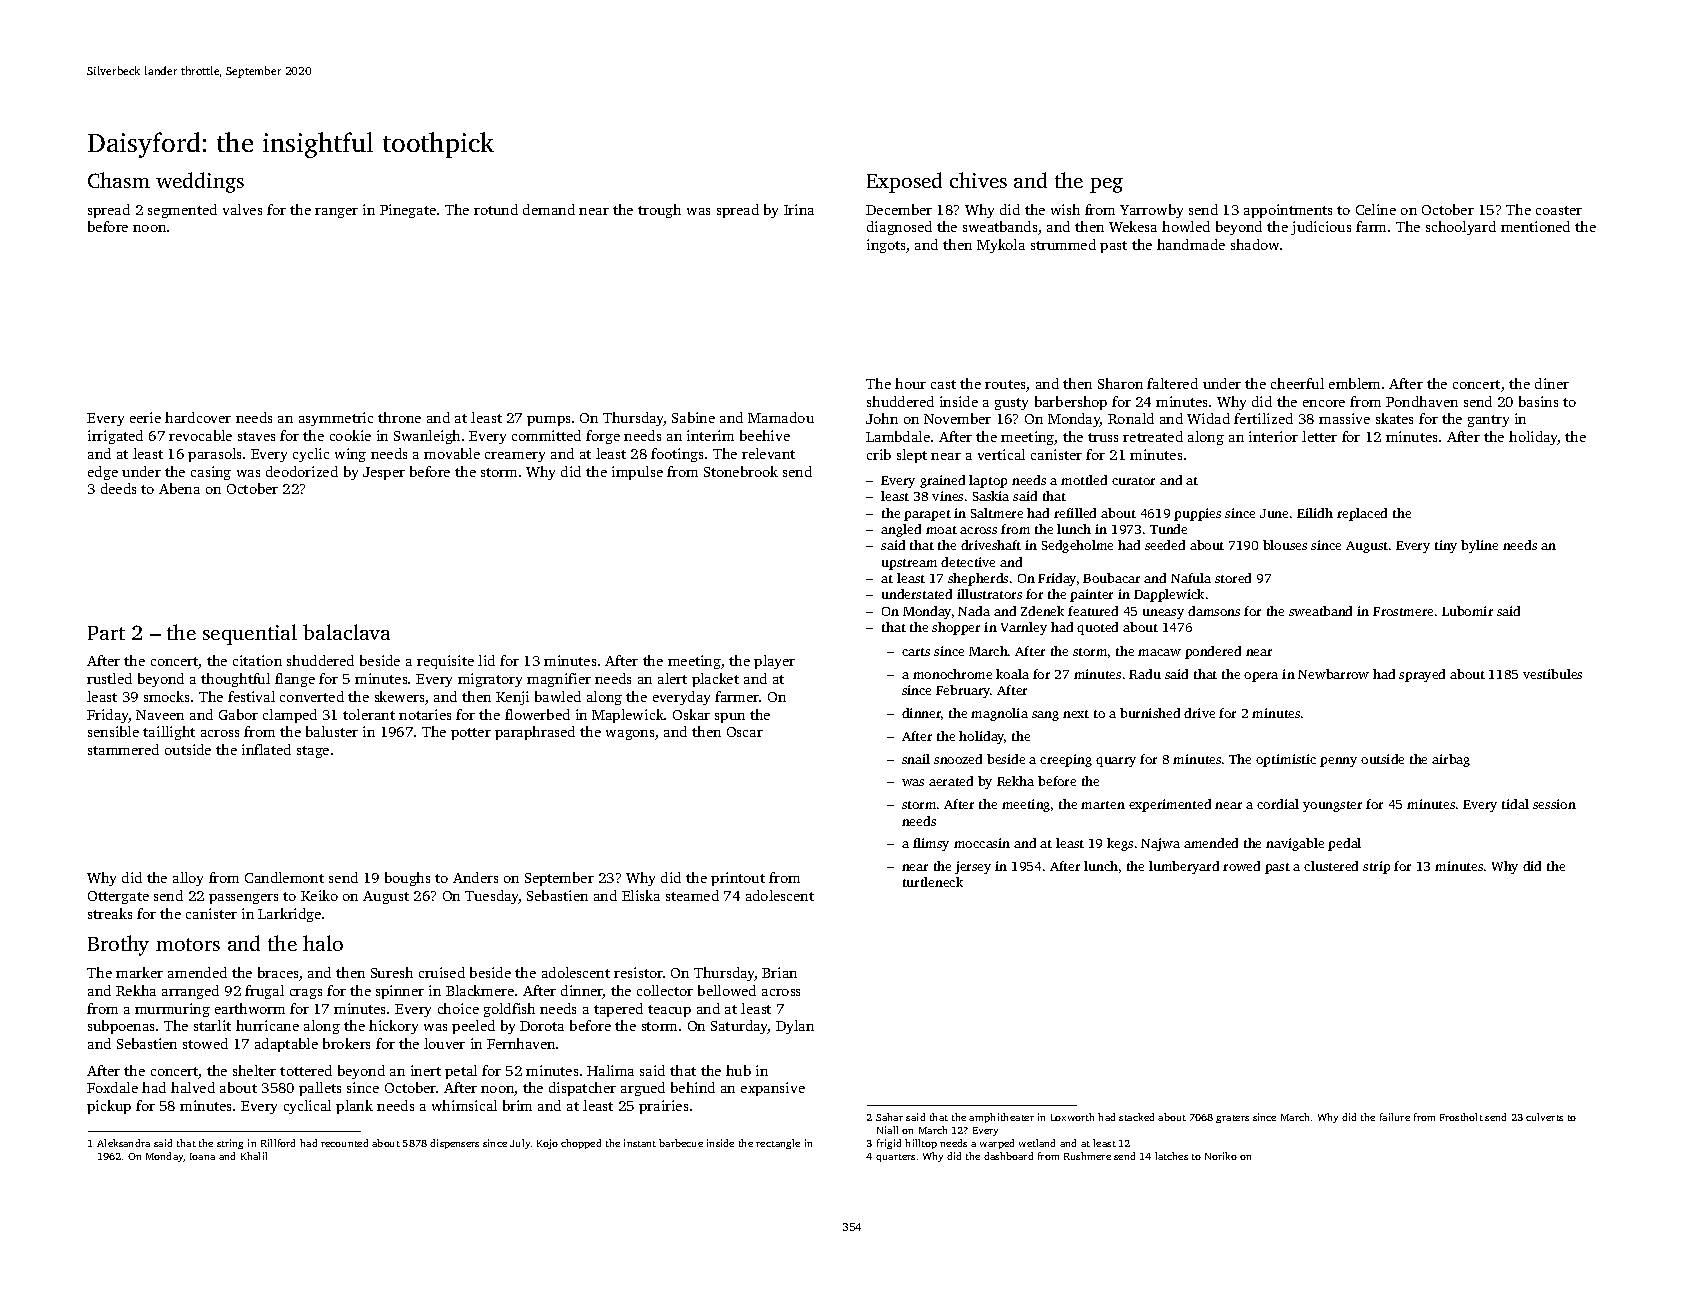 The height and width of the screenshot is (1302, 1685). I want to click on Irina, so click(799, 209).
